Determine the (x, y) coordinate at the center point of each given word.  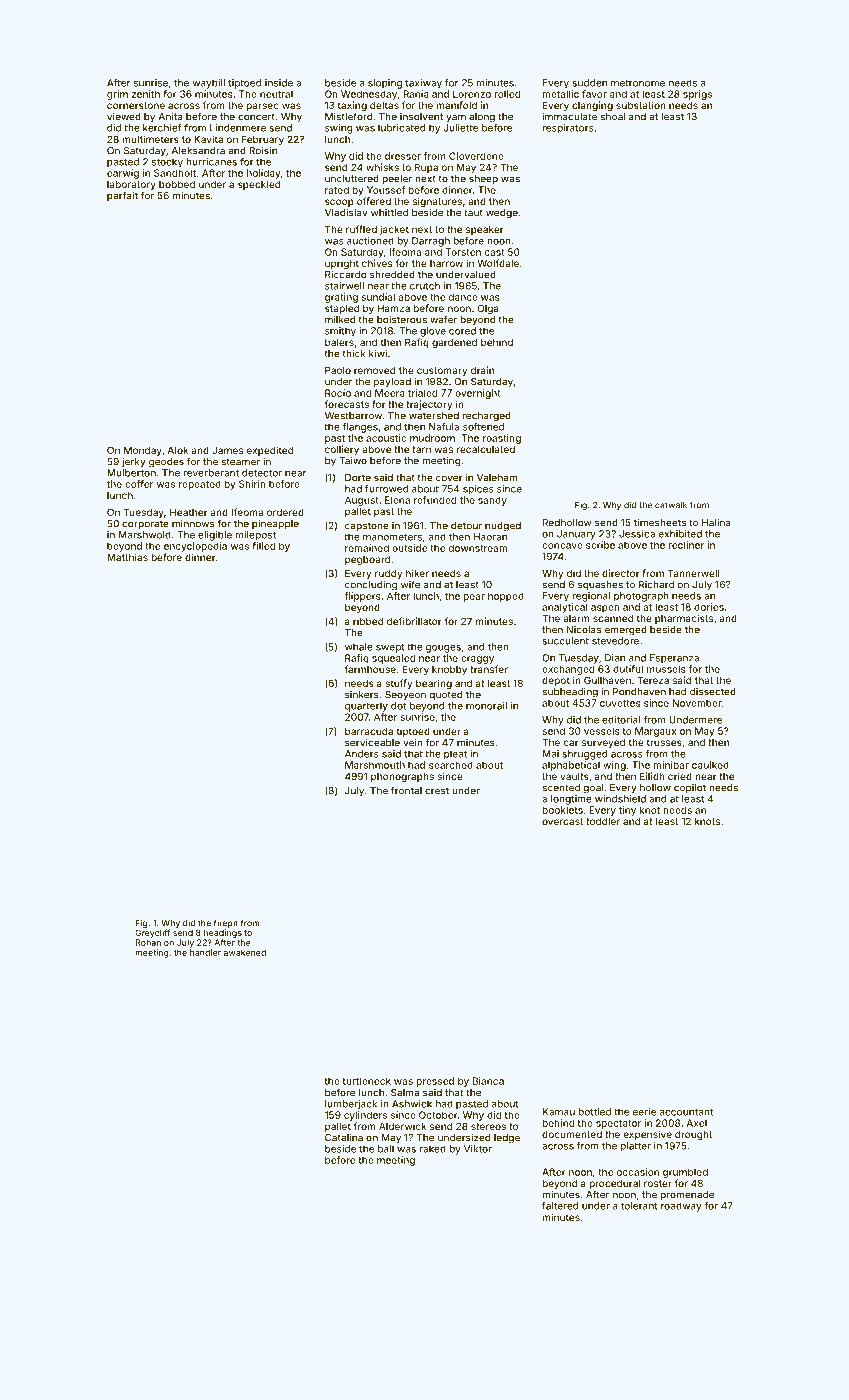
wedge (502, 214)
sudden (589, 83)
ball (386, 1149)
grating (341, 298)
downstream (478, 548)
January (576, 535)
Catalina (344, 1137)
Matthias (127, 557)
